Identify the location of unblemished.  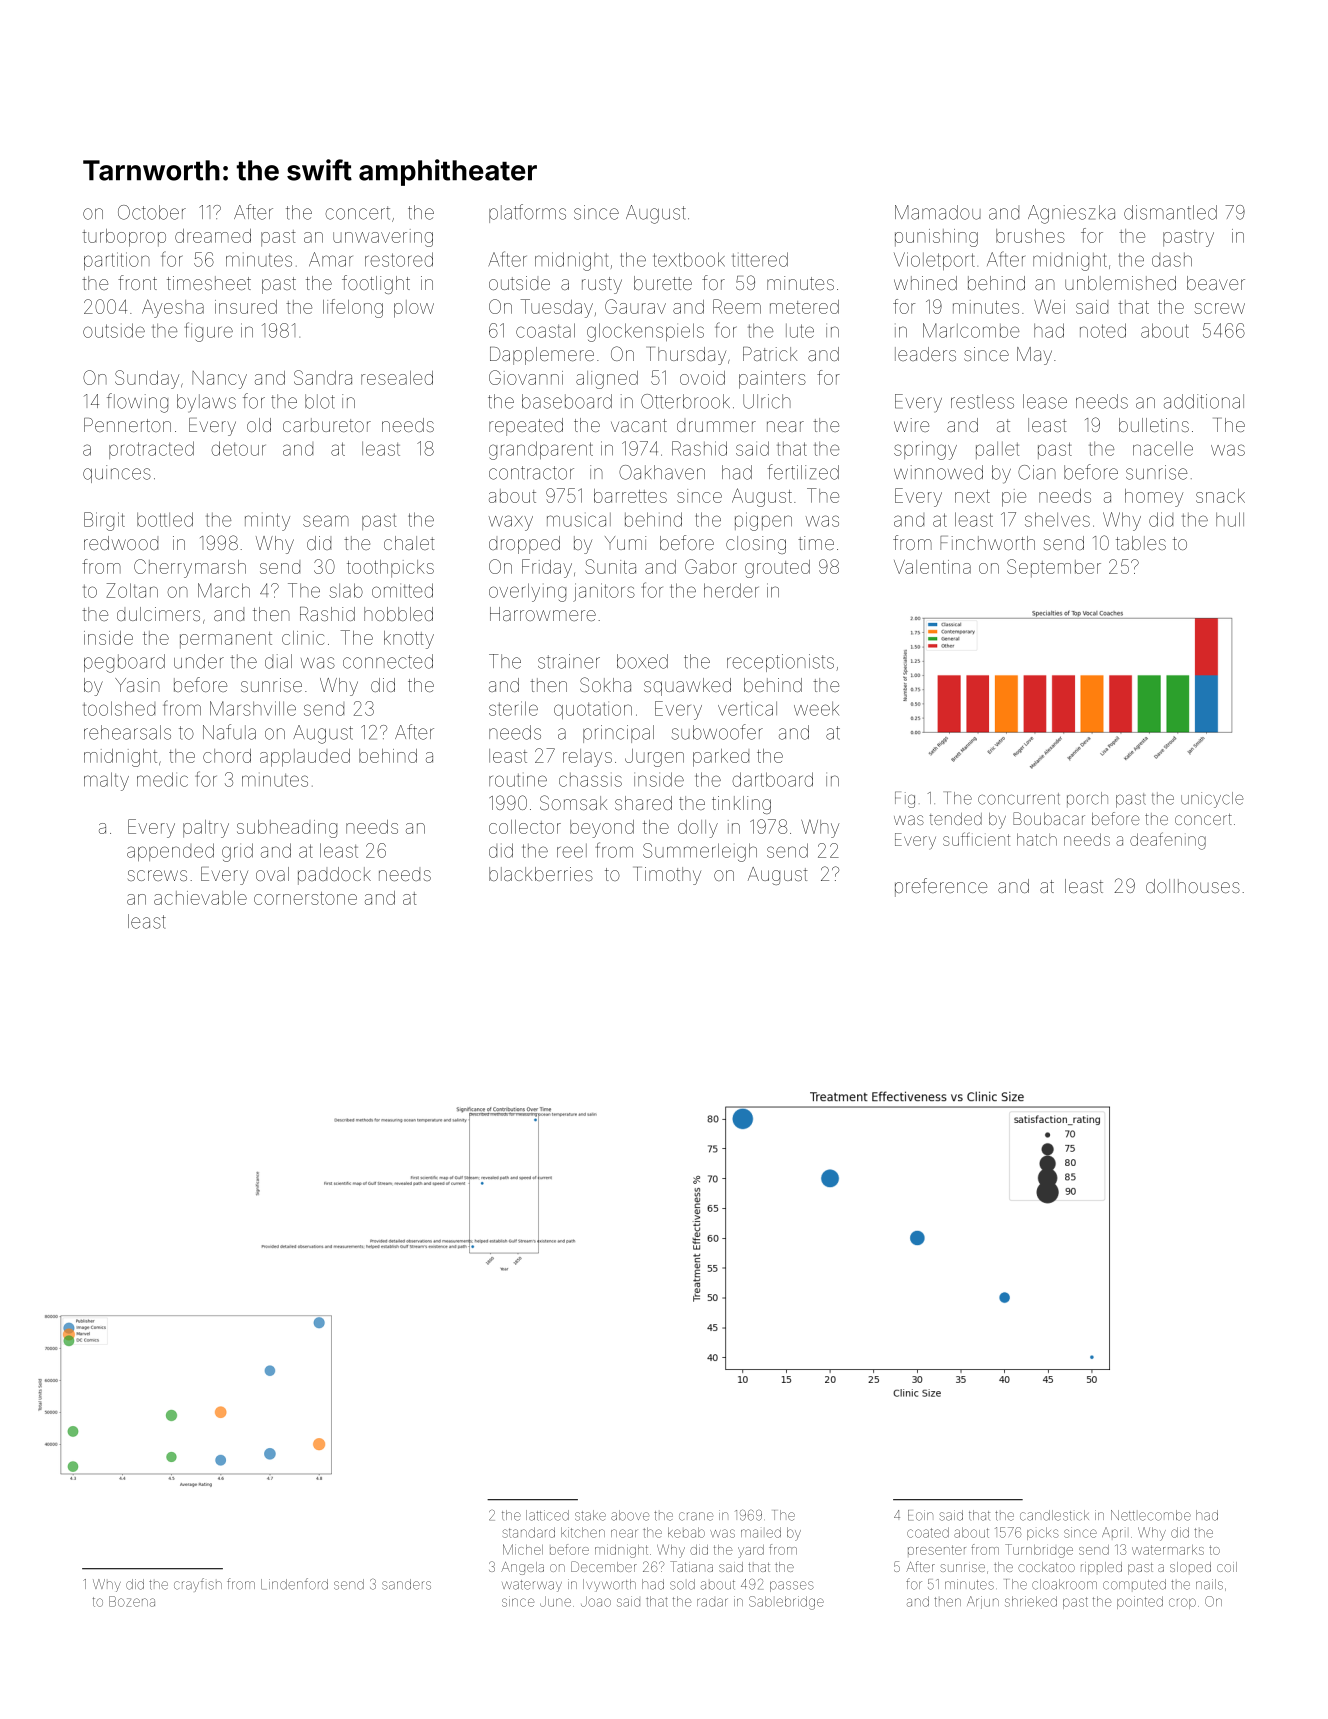
(1120, 283).
